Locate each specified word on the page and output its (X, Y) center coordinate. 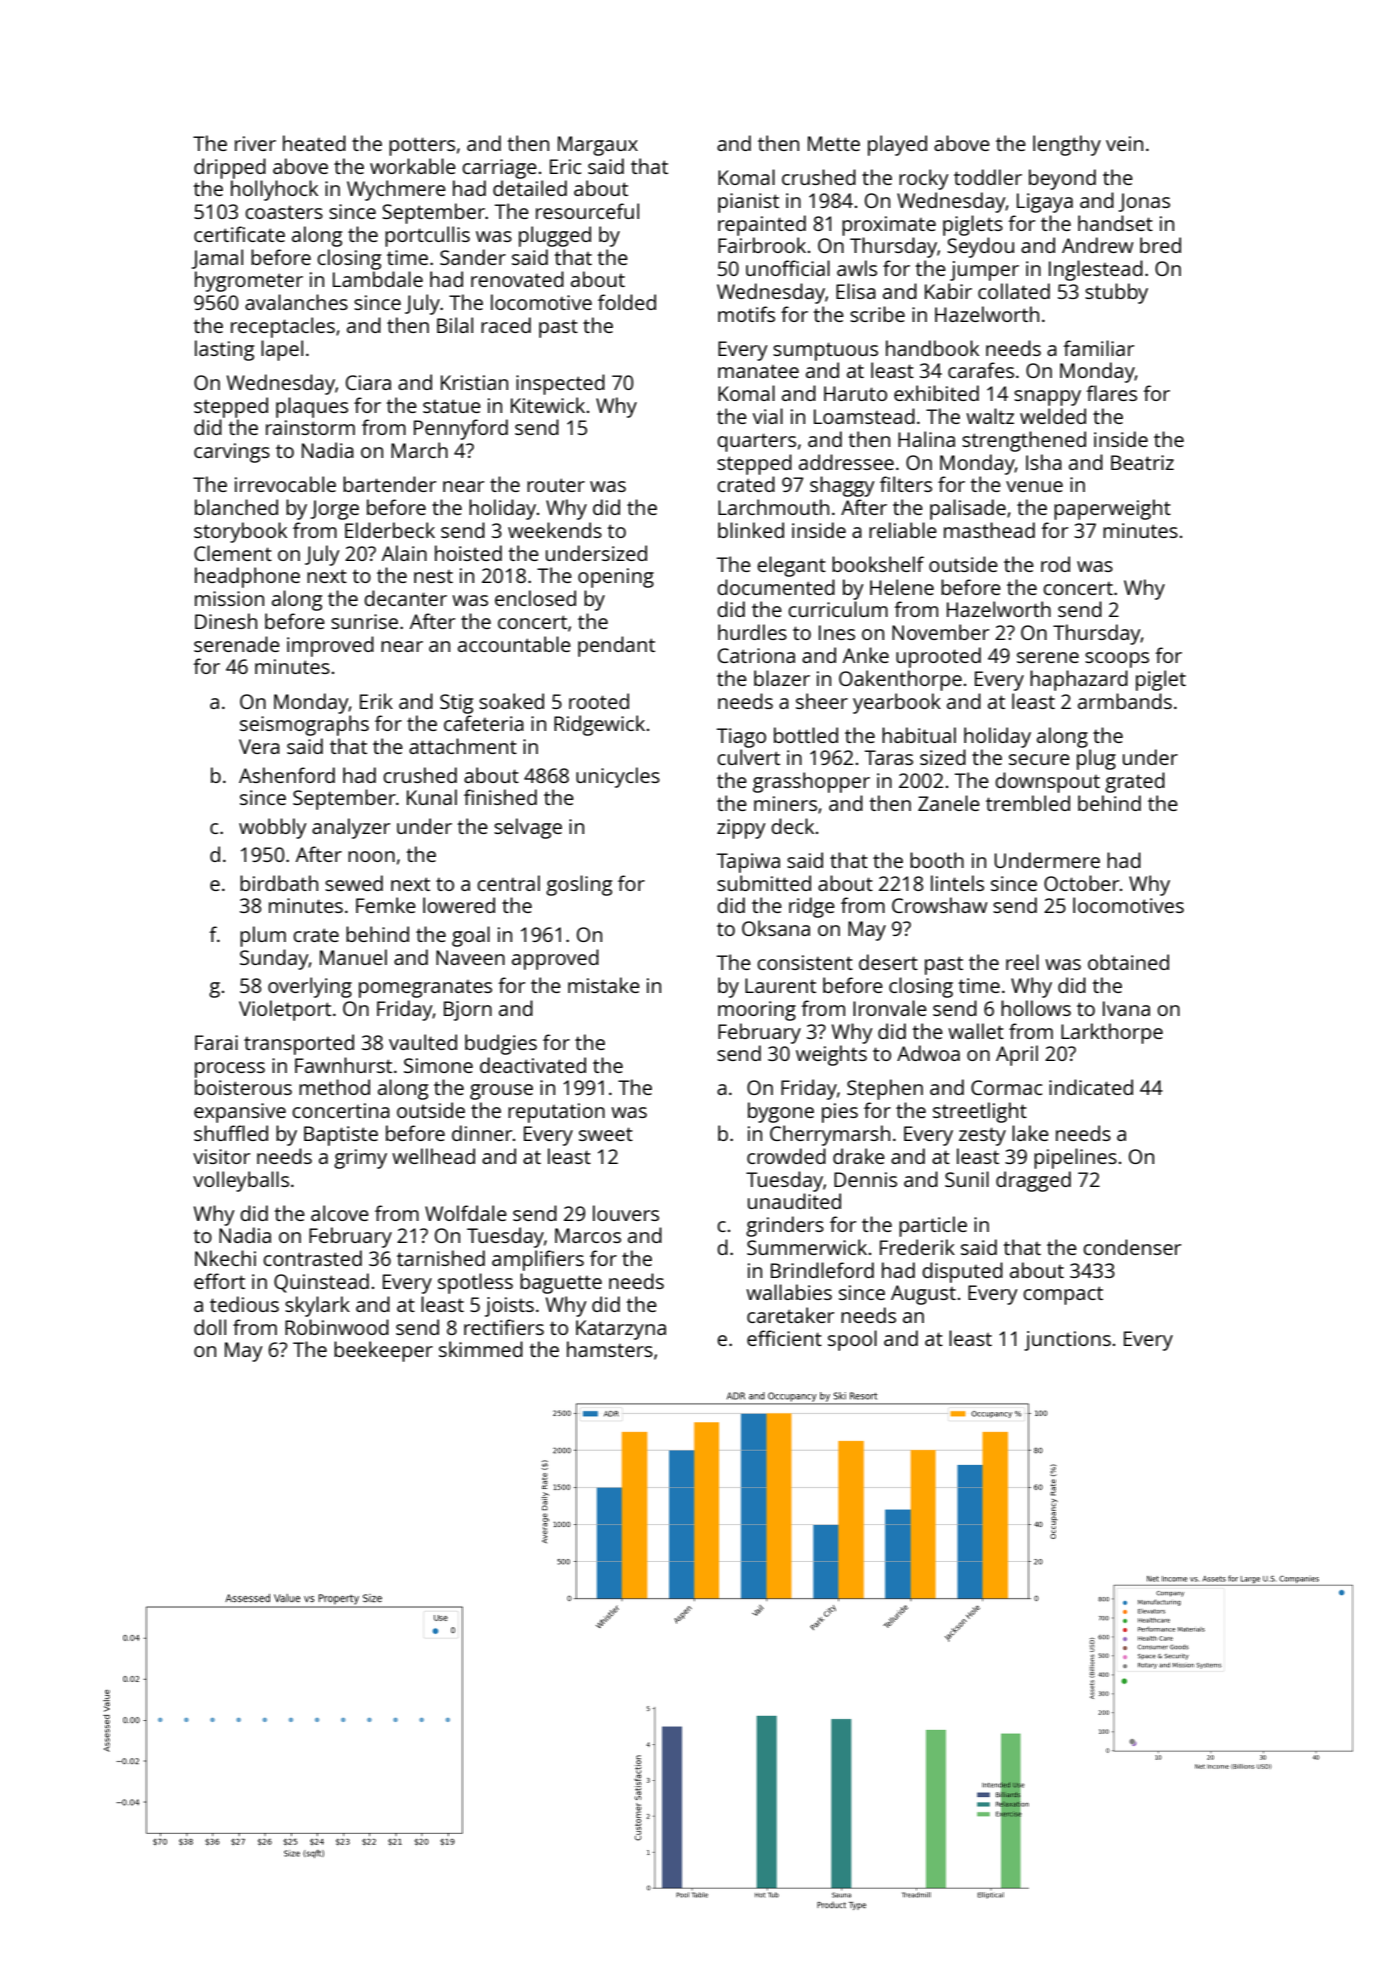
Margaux (598, 146)
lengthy (1067, 145)
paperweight (1112, 509)
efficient (784, 1338)
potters (422, 146)
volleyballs (241, 1181)
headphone (247, 577)
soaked (511, 701)
